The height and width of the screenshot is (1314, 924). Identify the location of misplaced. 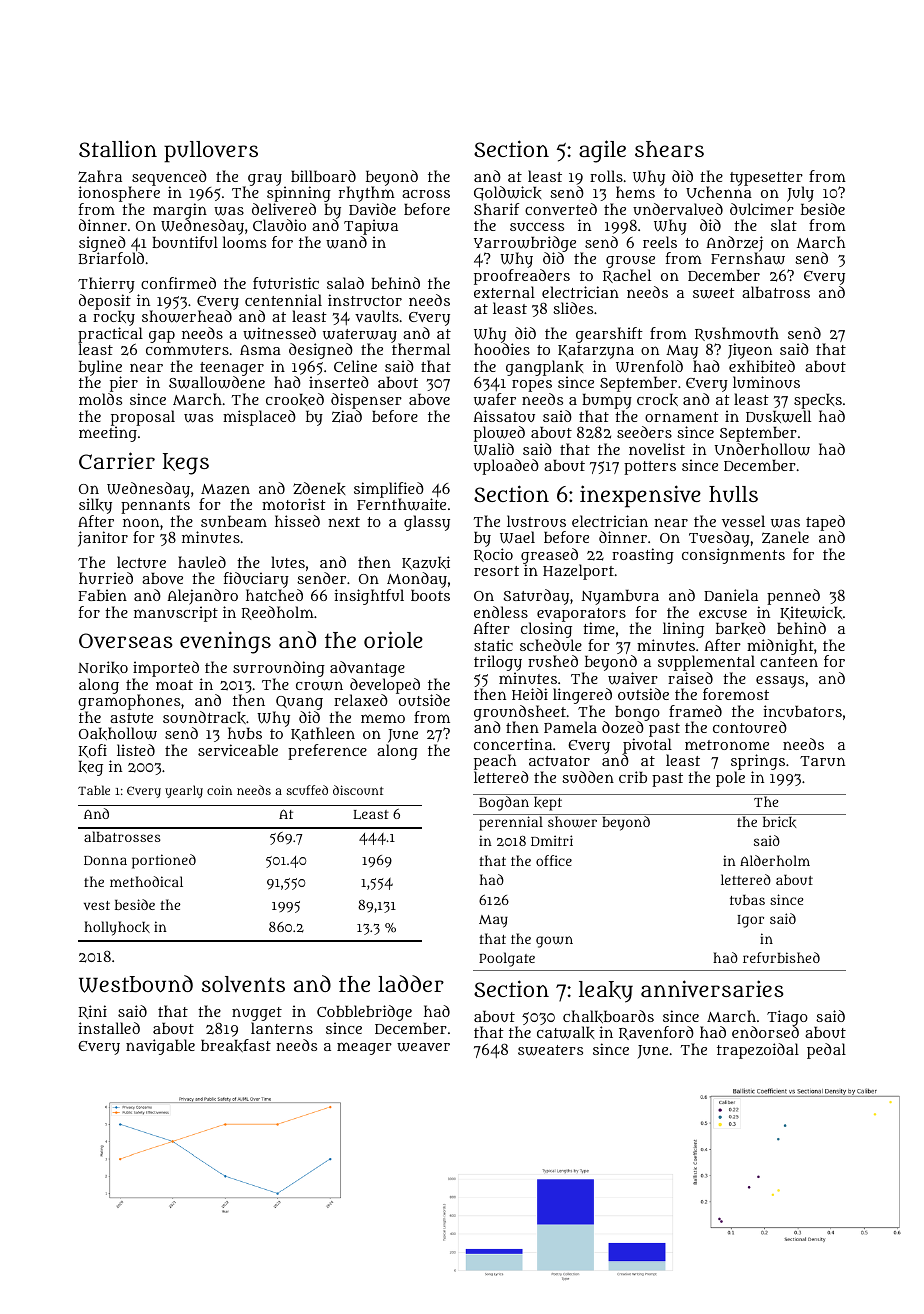
(259, 418).
